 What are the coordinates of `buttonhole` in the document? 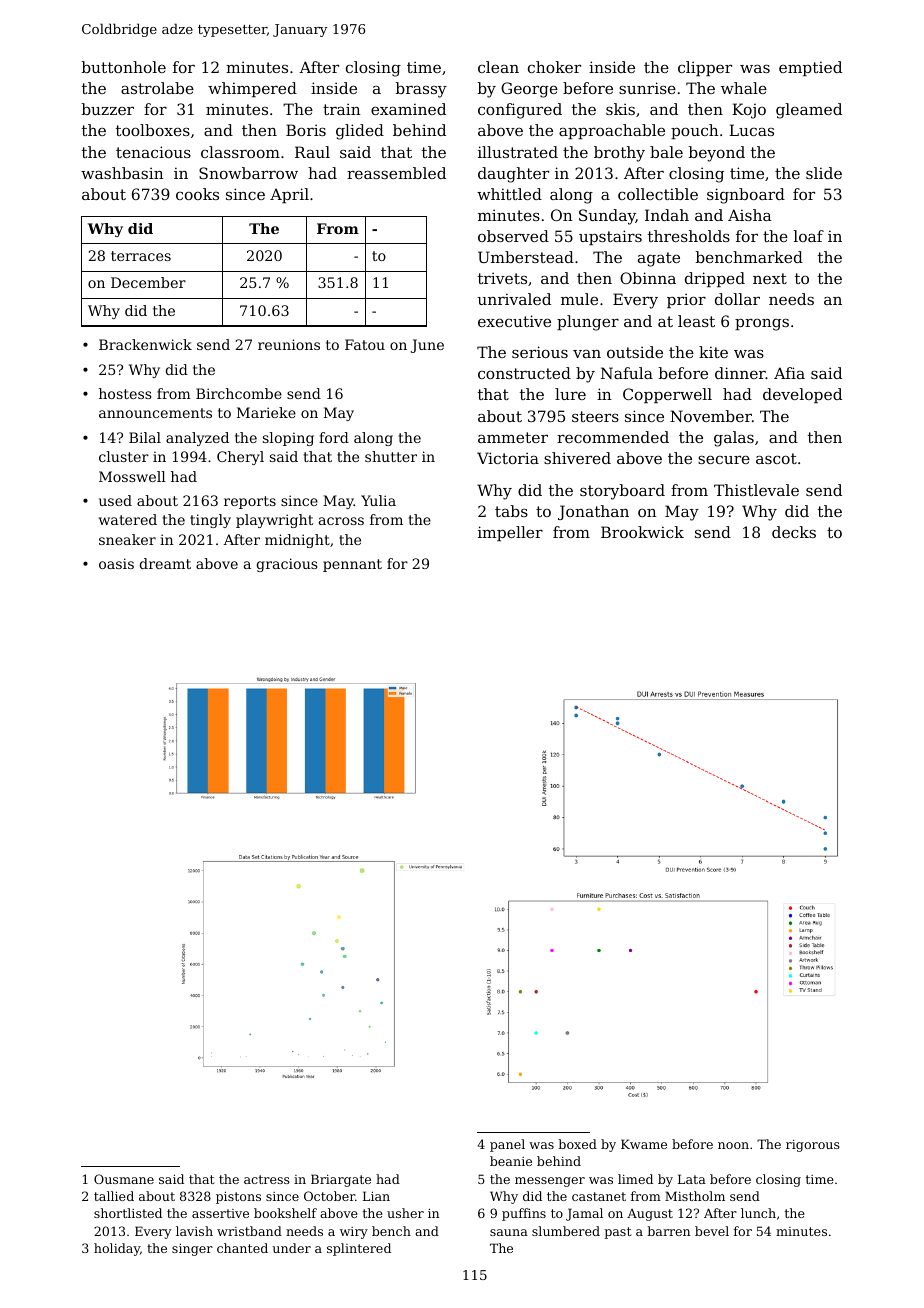 It's located at (124, 67).
